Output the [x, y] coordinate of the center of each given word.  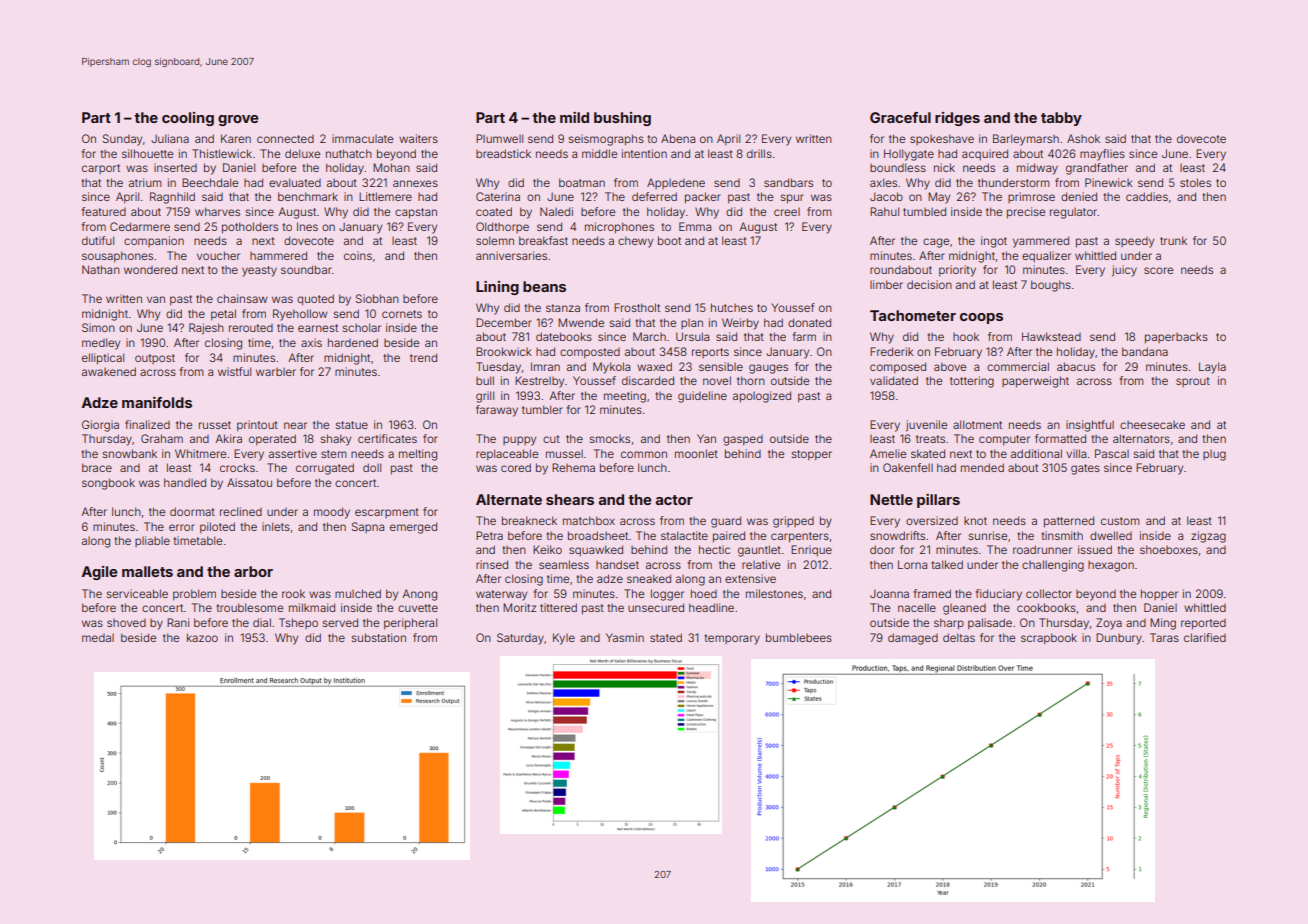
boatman [582, 182]
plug [1214, 455]
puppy [519, 441]
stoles [1195, 182]
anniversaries [511, 255]
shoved [126, 623]
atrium [145, 182]
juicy [1124, 271]
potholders [250, 228]
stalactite [684, 535]
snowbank [130, 453]
